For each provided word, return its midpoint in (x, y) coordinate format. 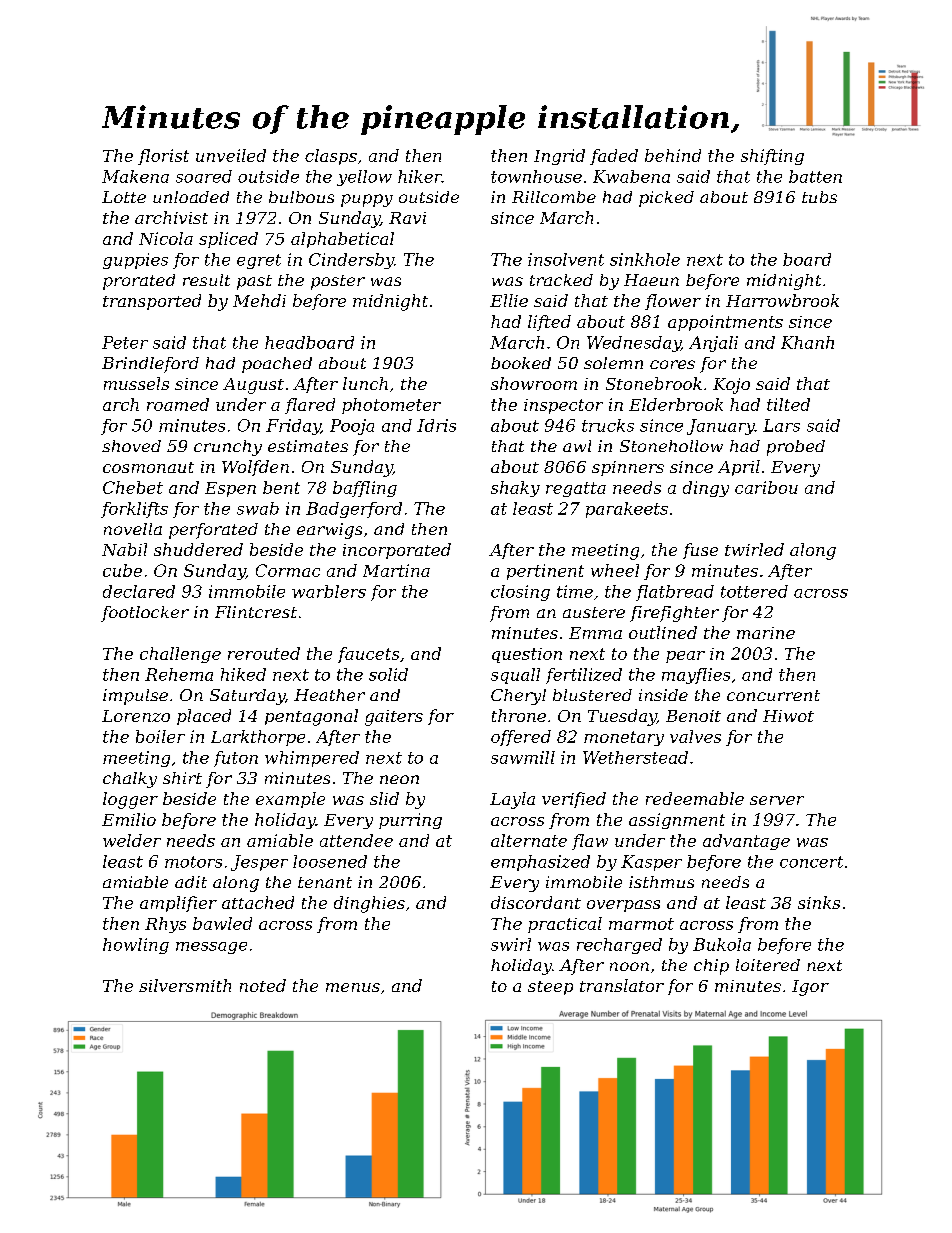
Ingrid (559, 157)
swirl (511, 944)
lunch (365, 383)
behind (673, 155)
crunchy (228, 448)
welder (132, 840)
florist (163, 157)
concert (811, 862)
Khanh (807, 342)
